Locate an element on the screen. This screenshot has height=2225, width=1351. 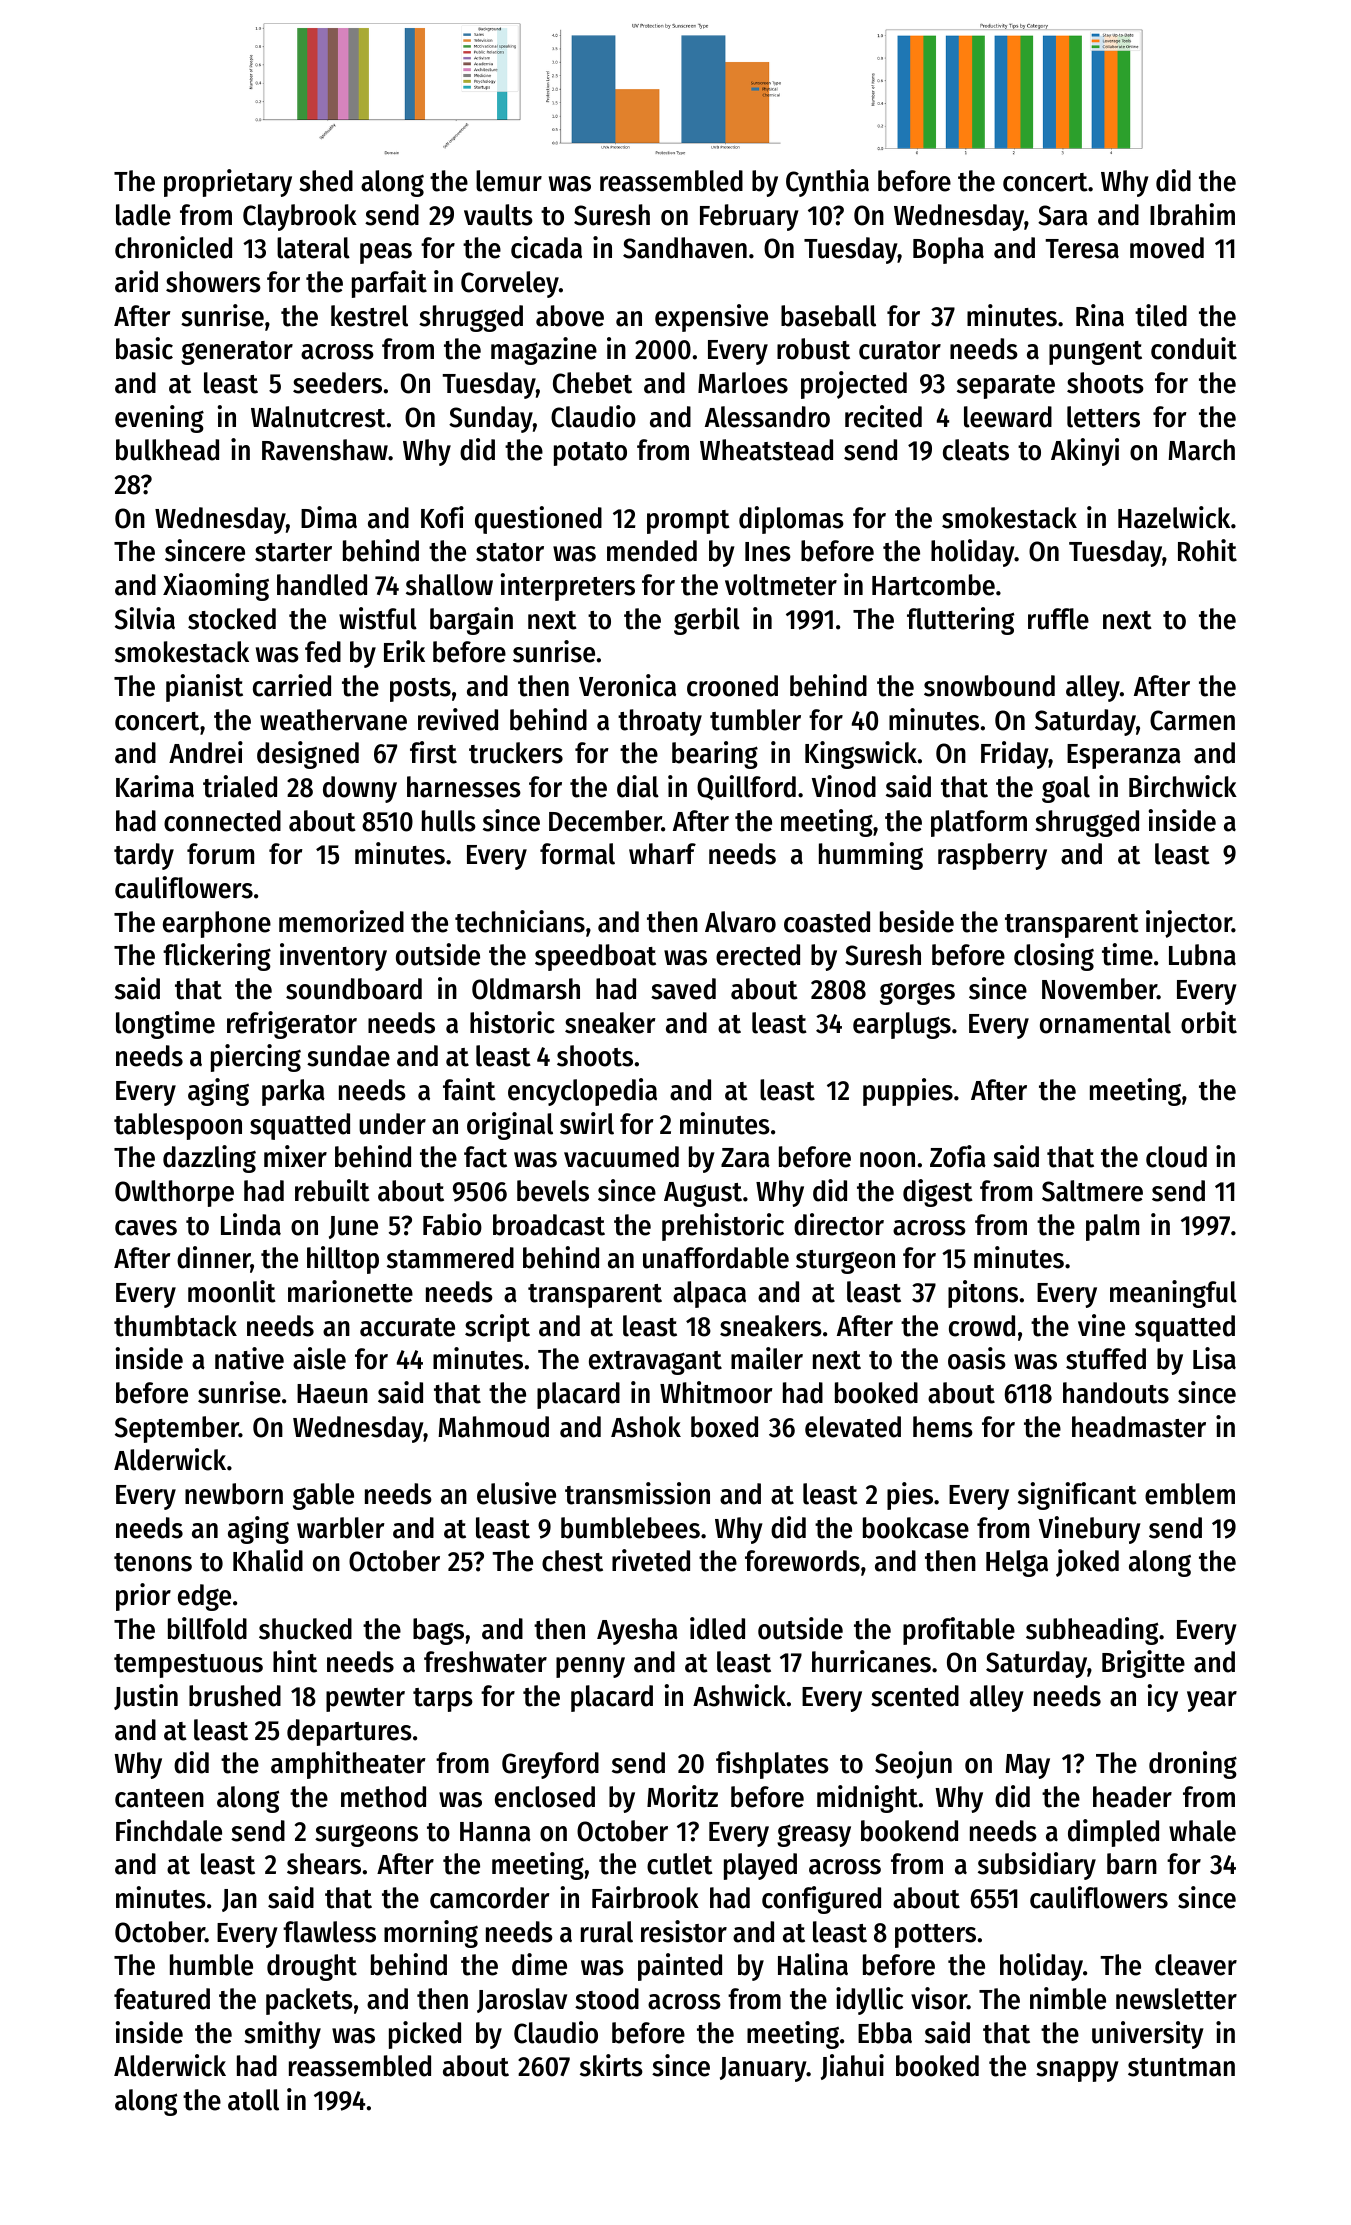
Carmen is located at coordinates (1192, 720).
